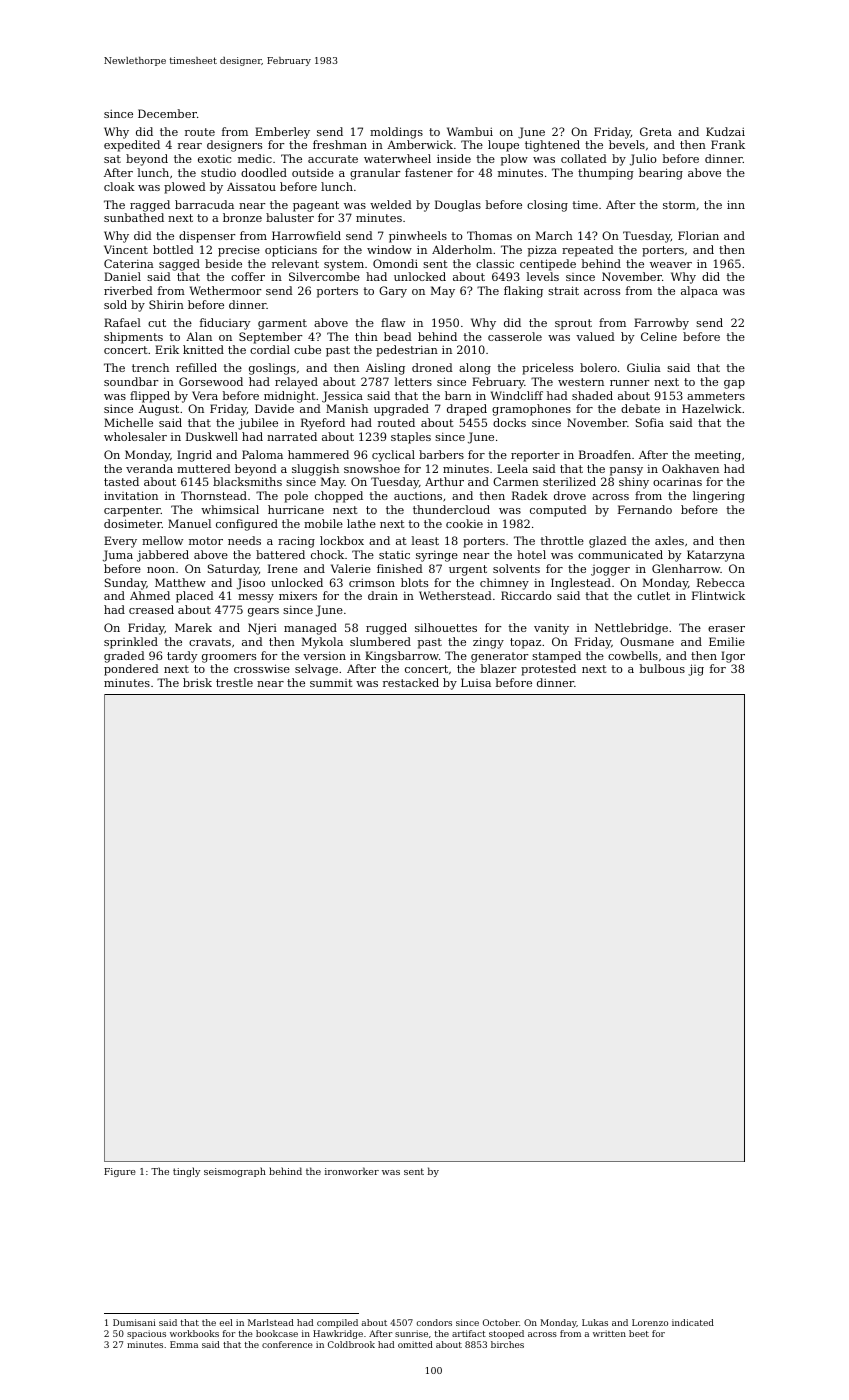 The height and width of the document is (1400, 849). I want to click on blacksmiths, so click(247, 481).
